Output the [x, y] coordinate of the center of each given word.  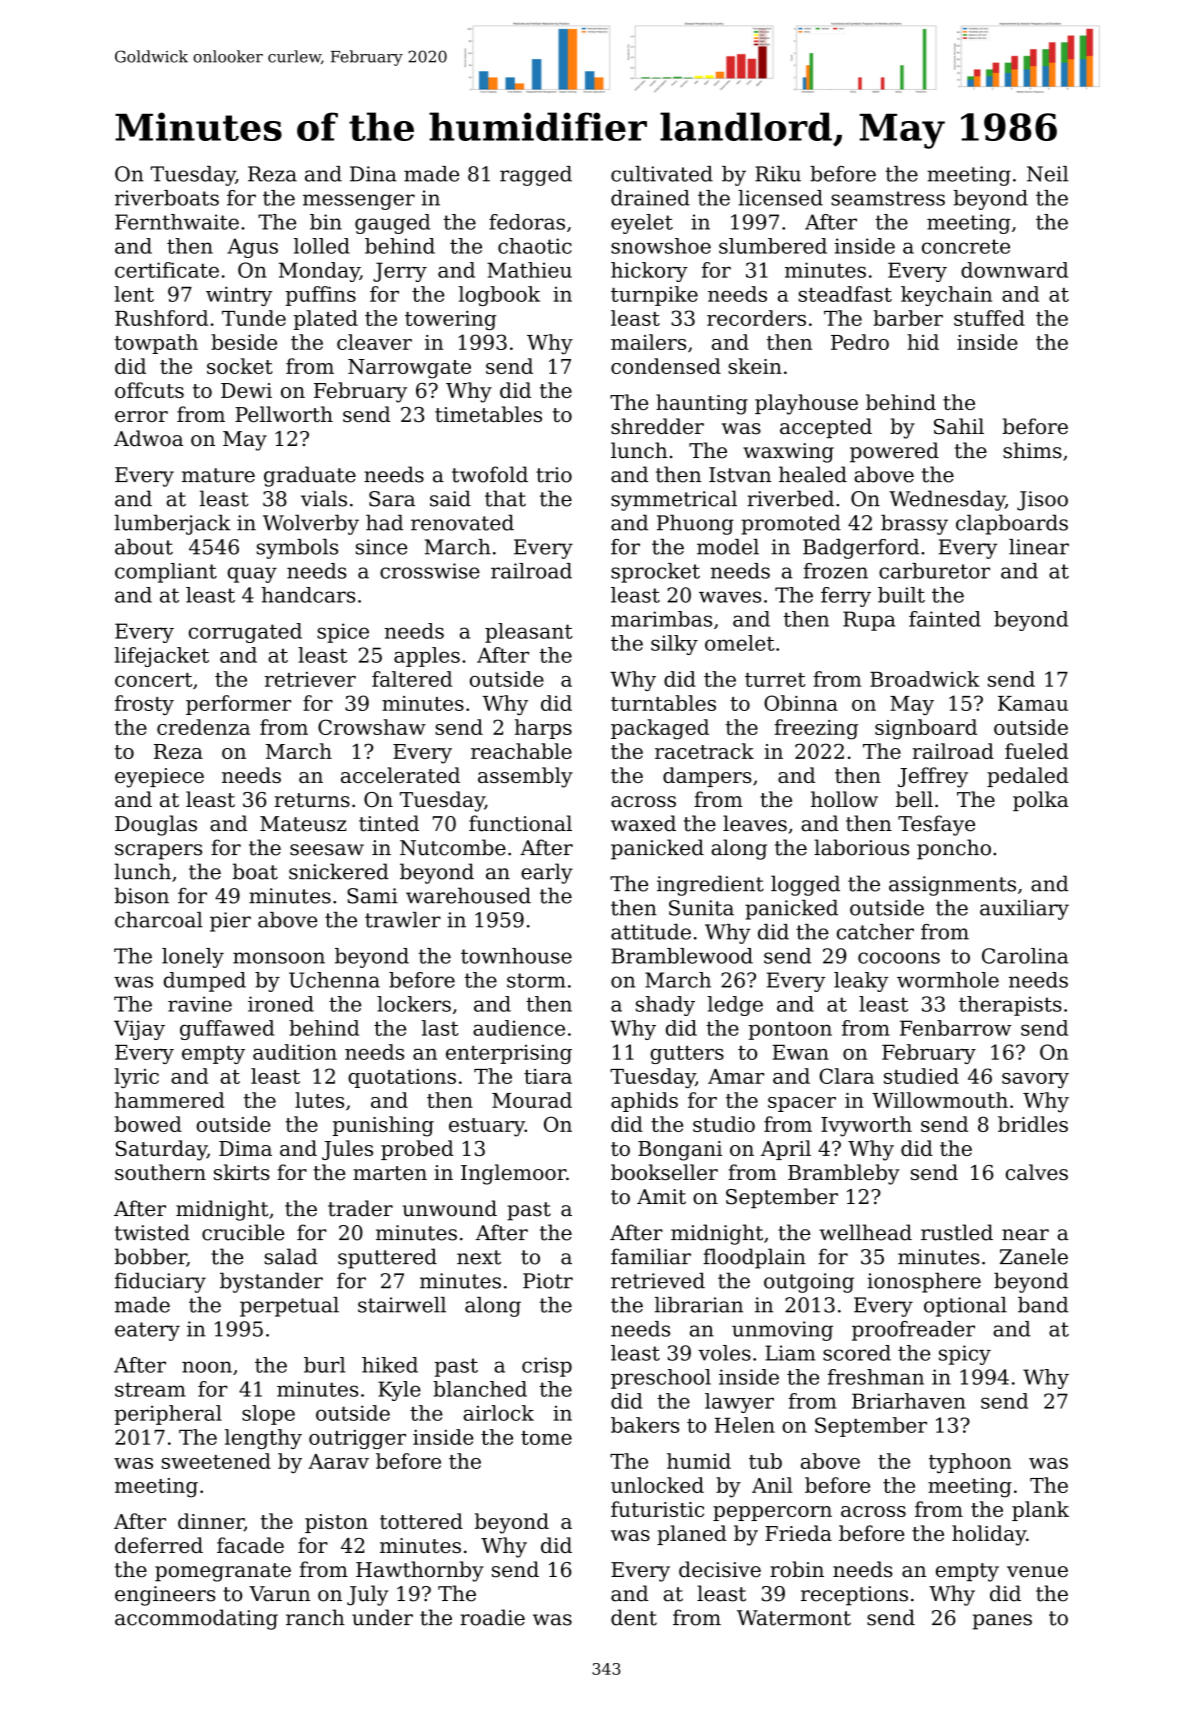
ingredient [710, 885]
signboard [926, 729]
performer [238, 705]
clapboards [1012, 524]
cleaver [374, 342]
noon [207, 1367]
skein [755, 366]
